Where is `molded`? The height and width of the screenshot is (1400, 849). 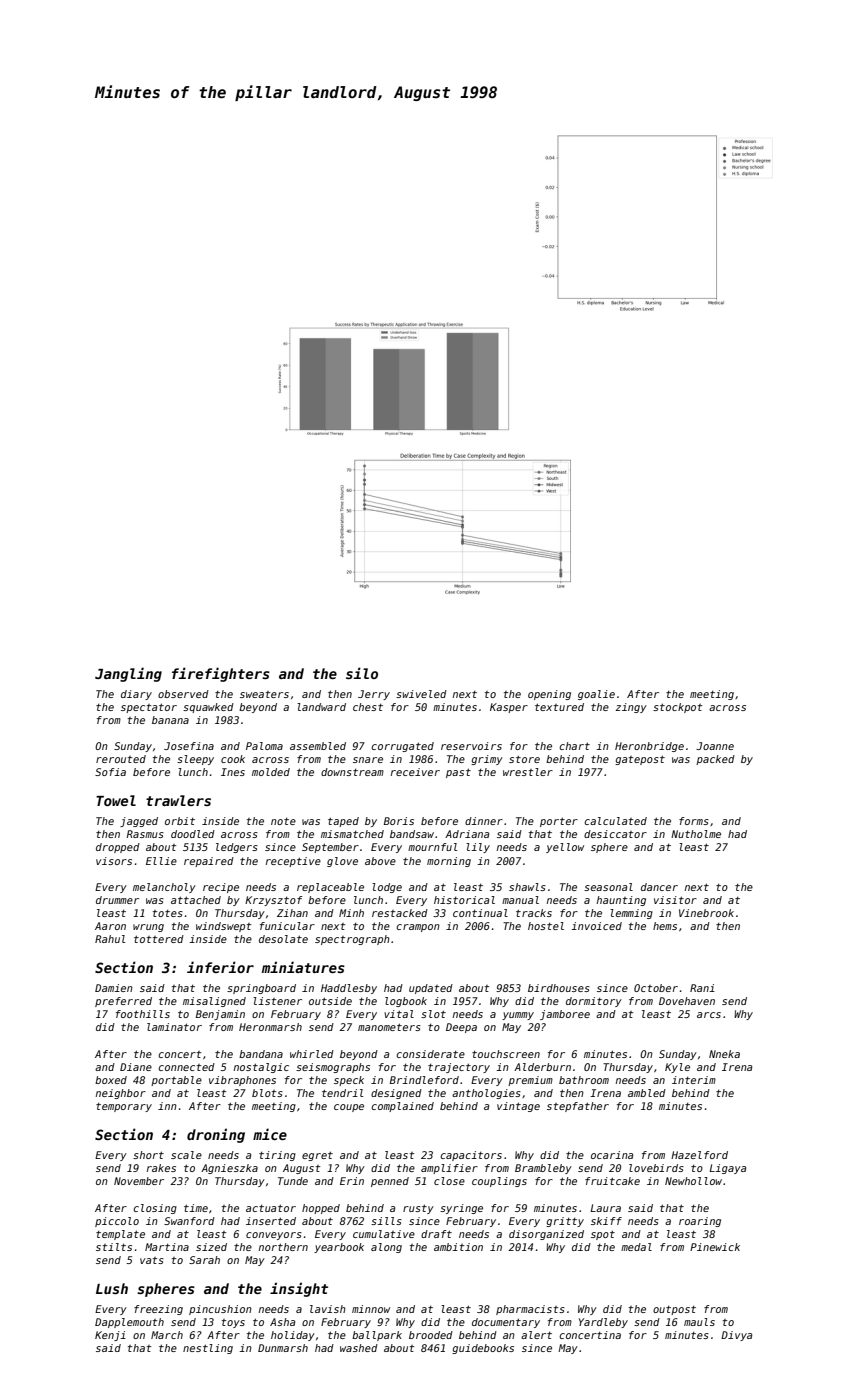 molded is located at coordinates (271, 772).
